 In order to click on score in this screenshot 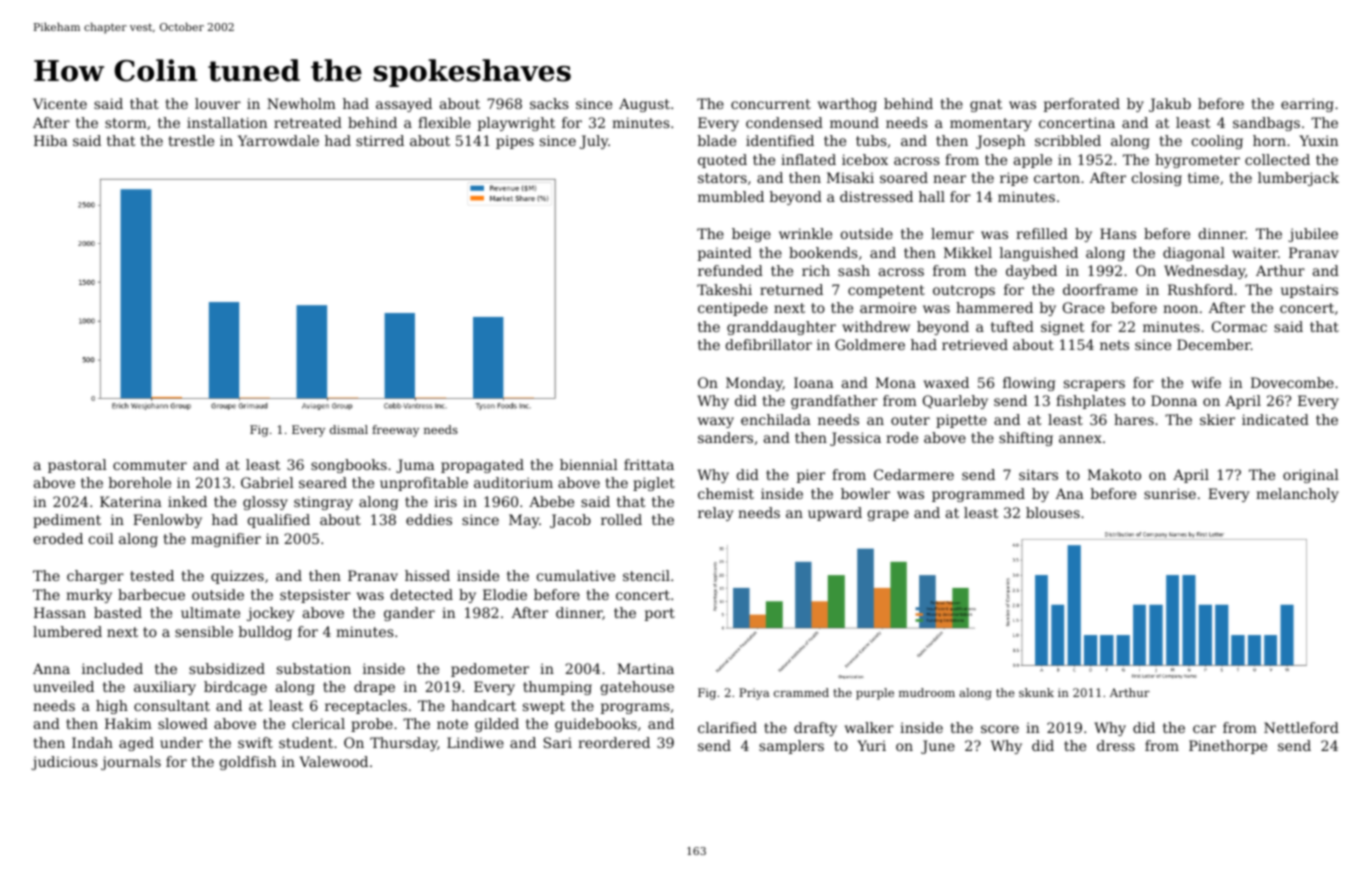, I will do `click(1000, 729)`.
